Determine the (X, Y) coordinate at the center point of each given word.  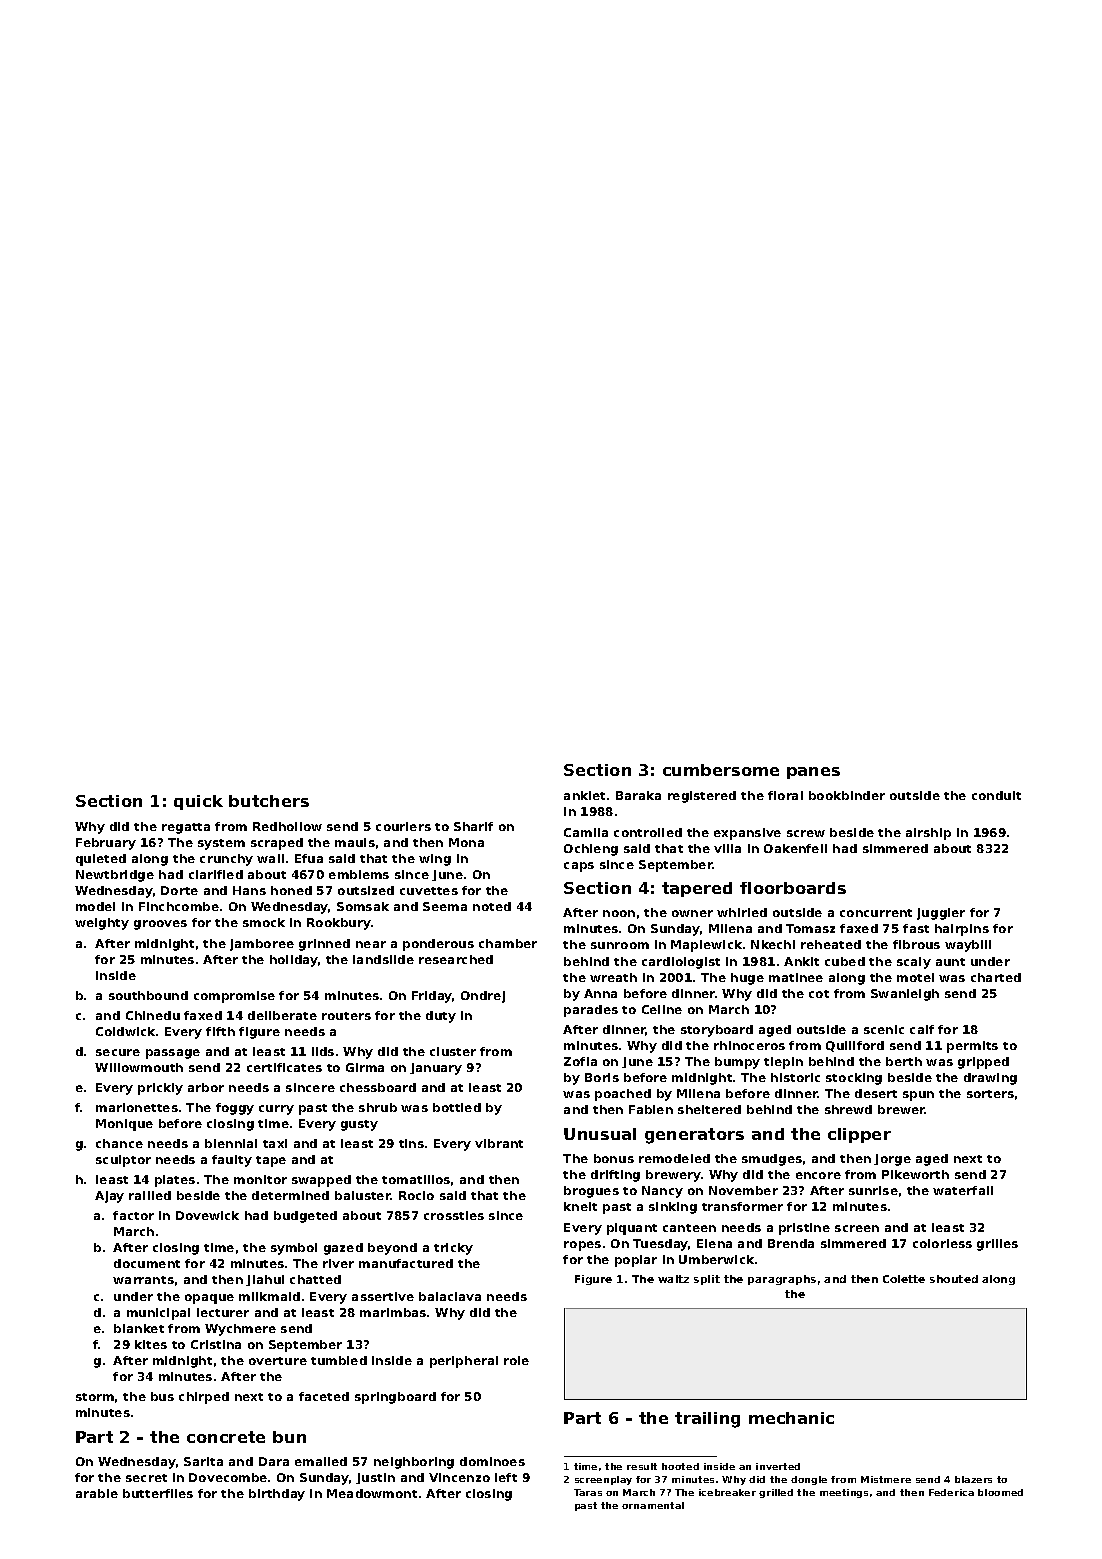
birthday (277, 1495)
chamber (508, 943)
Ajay (109, 1197)
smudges (772, 1160)
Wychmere (240, 1330)
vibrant (499, 1143)
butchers (269, 801)
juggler (941, 914)
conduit (996, 795)
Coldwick (126, 1031)
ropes (582, 1246)
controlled (648, 832)
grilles (997, 1245)
